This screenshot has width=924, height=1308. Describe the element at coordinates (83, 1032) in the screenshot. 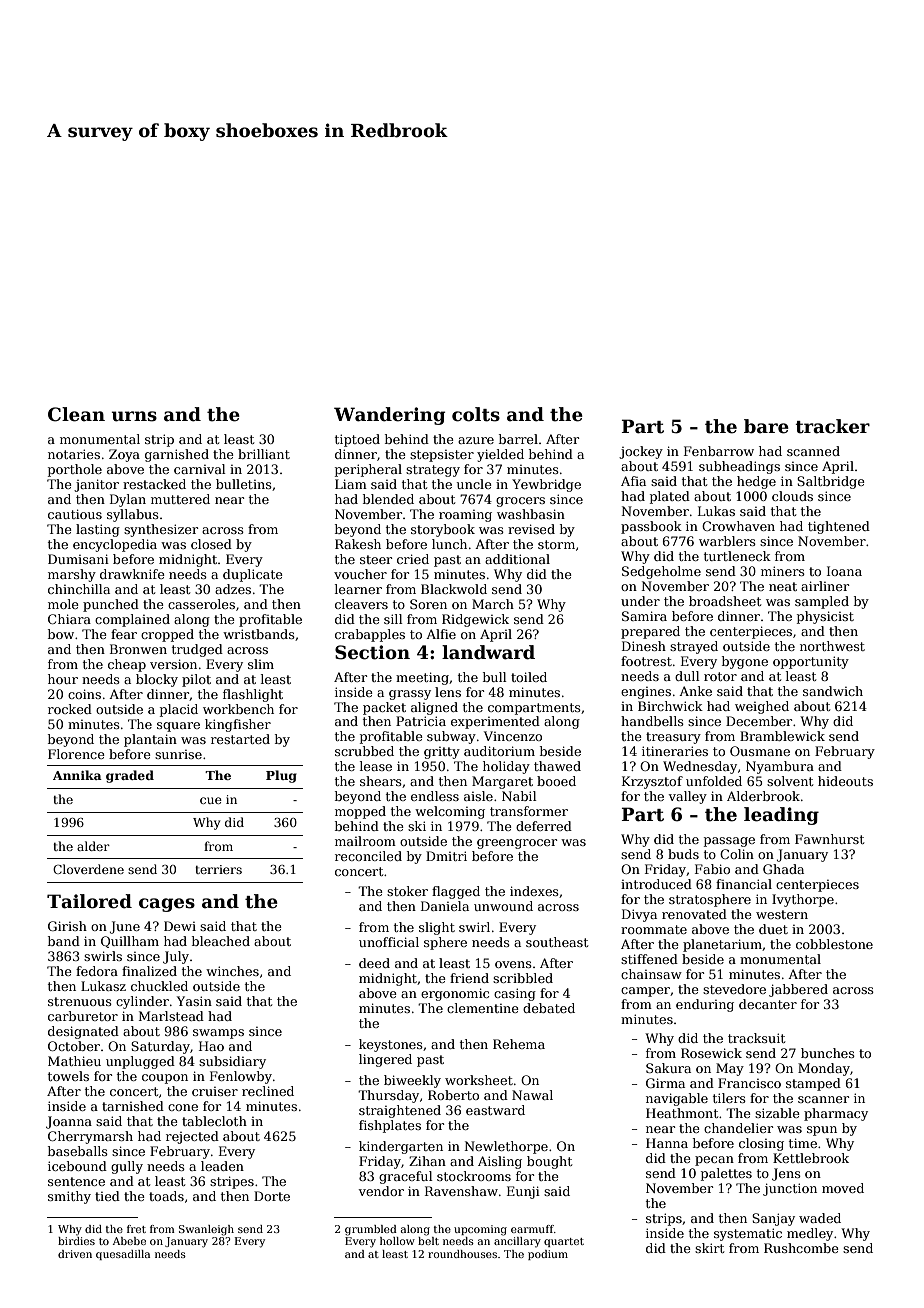

I see `designated` at that location.
